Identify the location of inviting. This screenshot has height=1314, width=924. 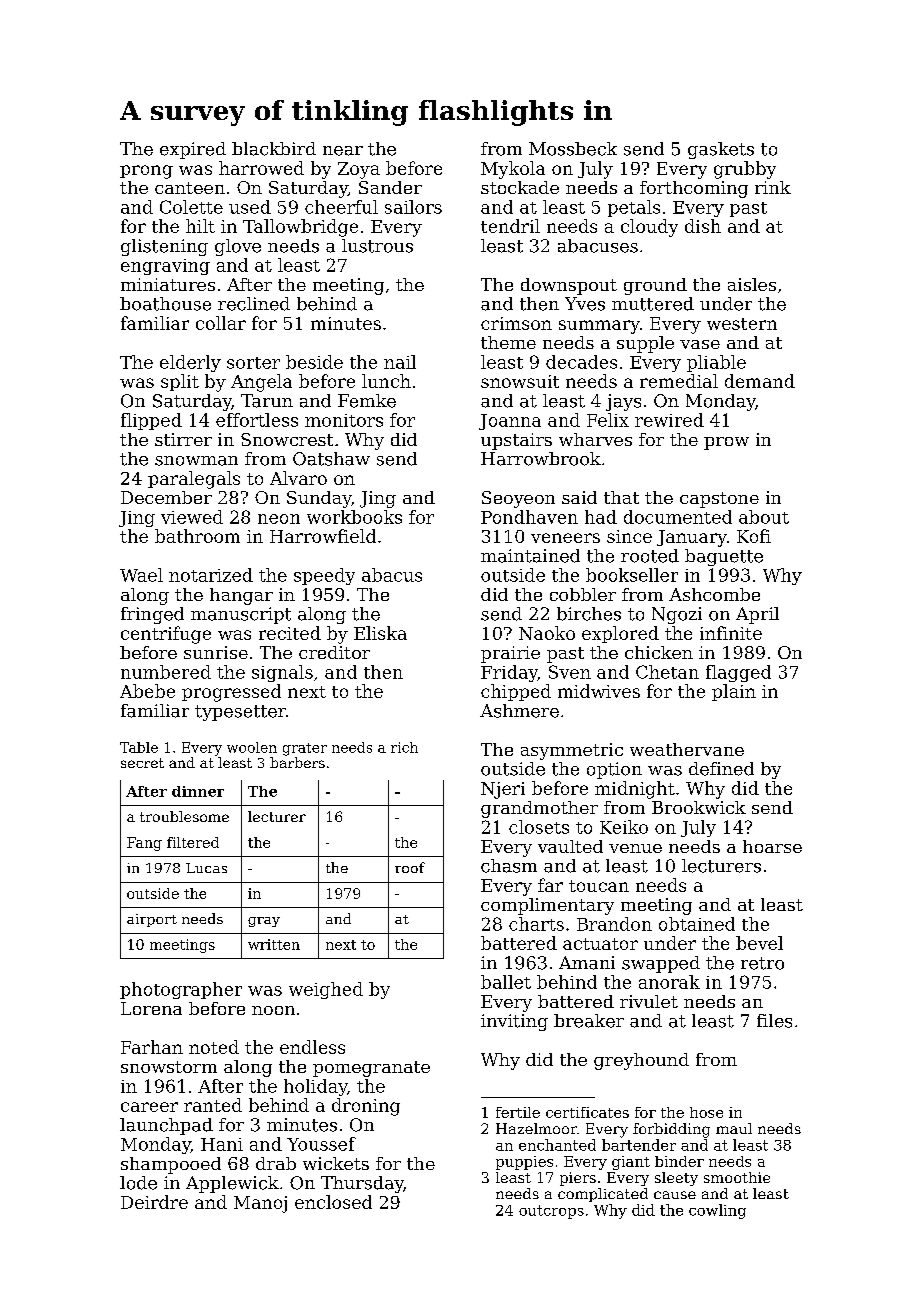
(514, 1022).
